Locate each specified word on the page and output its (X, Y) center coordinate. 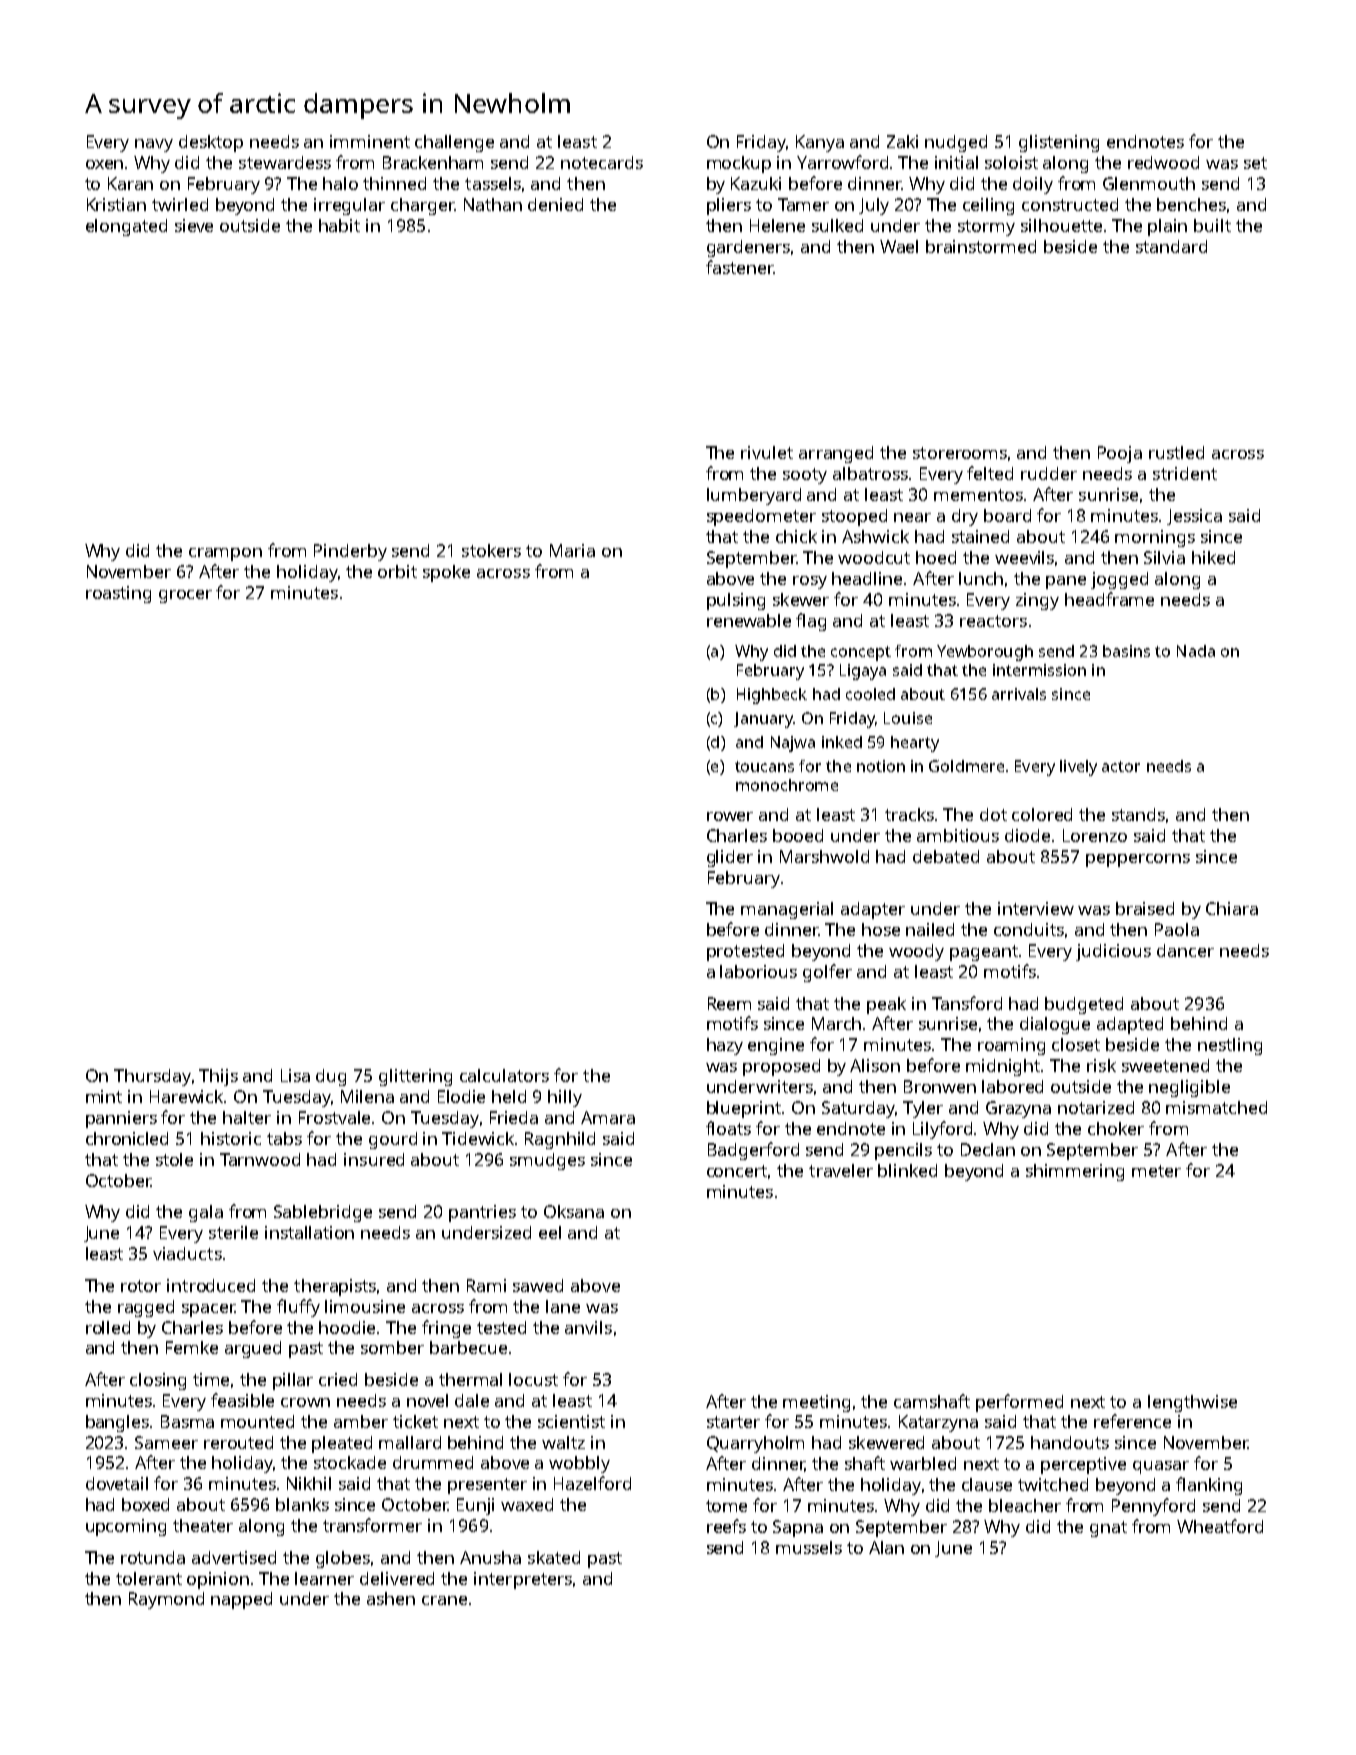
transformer (372, 1525)
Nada (1196, 651)
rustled (1176, 452)
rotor (141, 1286)
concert (737, 1171)
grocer (185, 596)
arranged (836, 454)
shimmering (1075, 1172)
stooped (854, 517)
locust (533, 1379)
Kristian (116, 204)
